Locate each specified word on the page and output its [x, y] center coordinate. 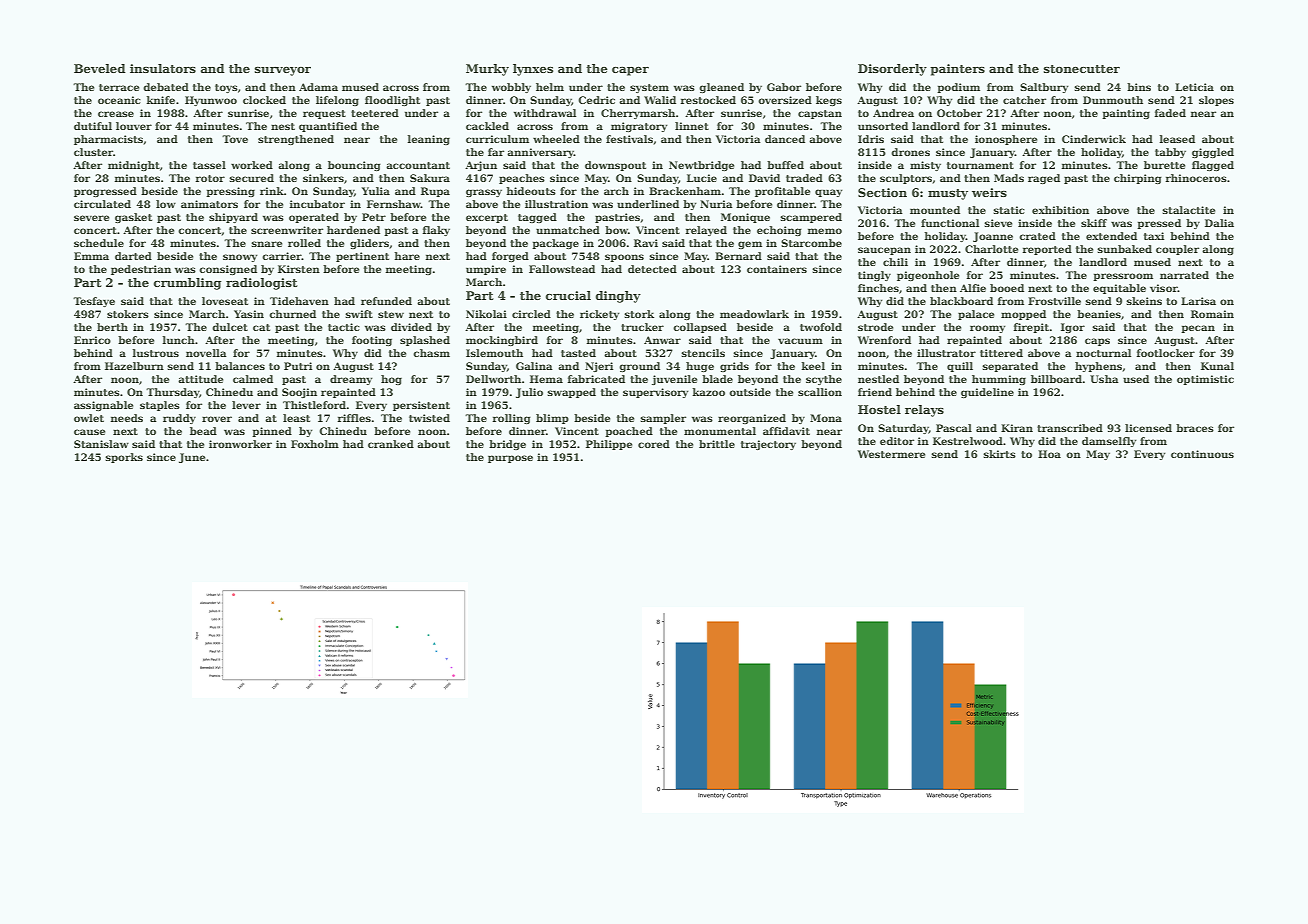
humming [999, 380]
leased [1177, 139]
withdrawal [545, 113]
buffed [785, 165]
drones [910, 152]
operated [314, 218]
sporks [124, 458]
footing [372, 341]
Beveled [100, 68]
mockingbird [502, 341]
